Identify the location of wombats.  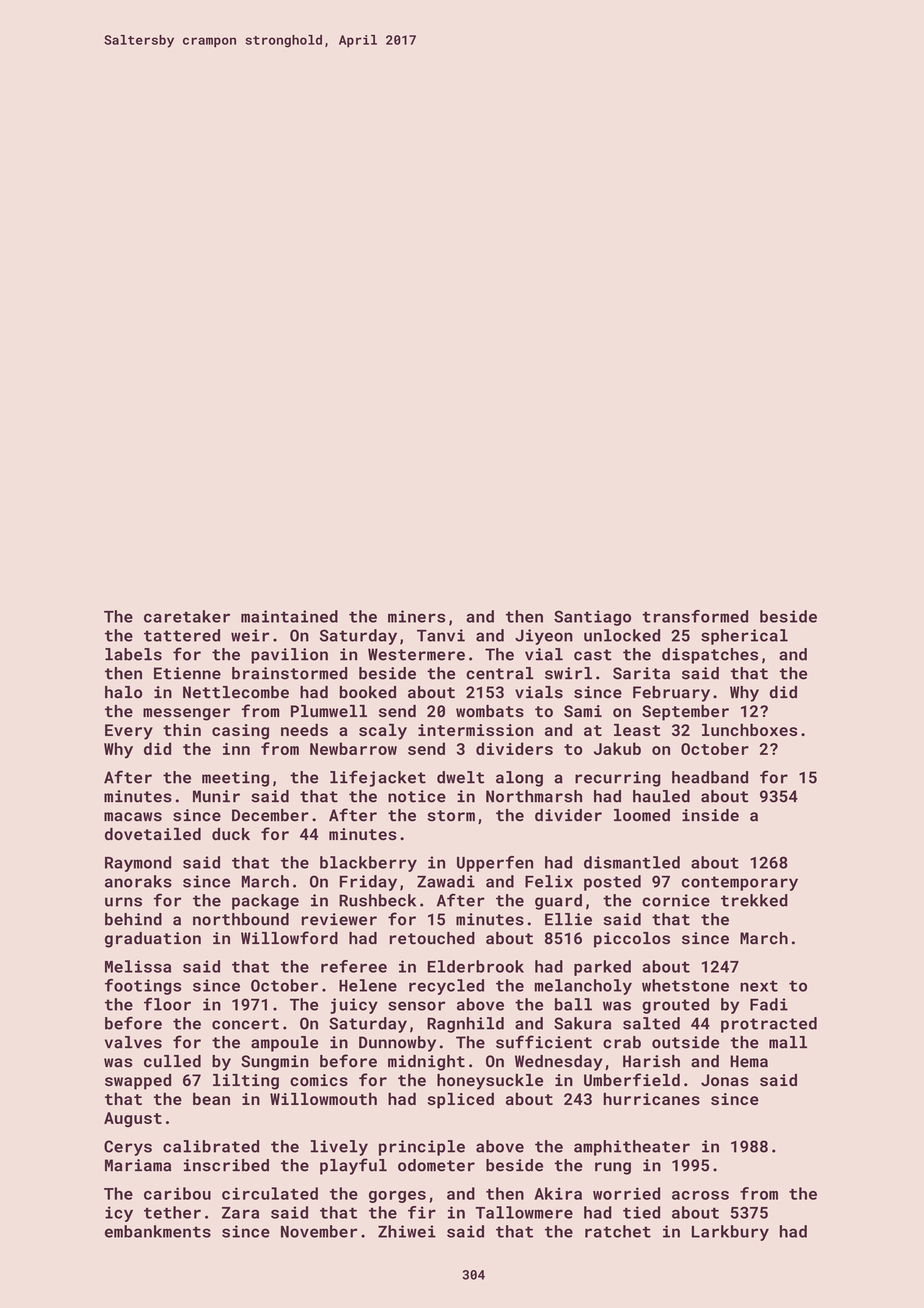
(490, 711).
